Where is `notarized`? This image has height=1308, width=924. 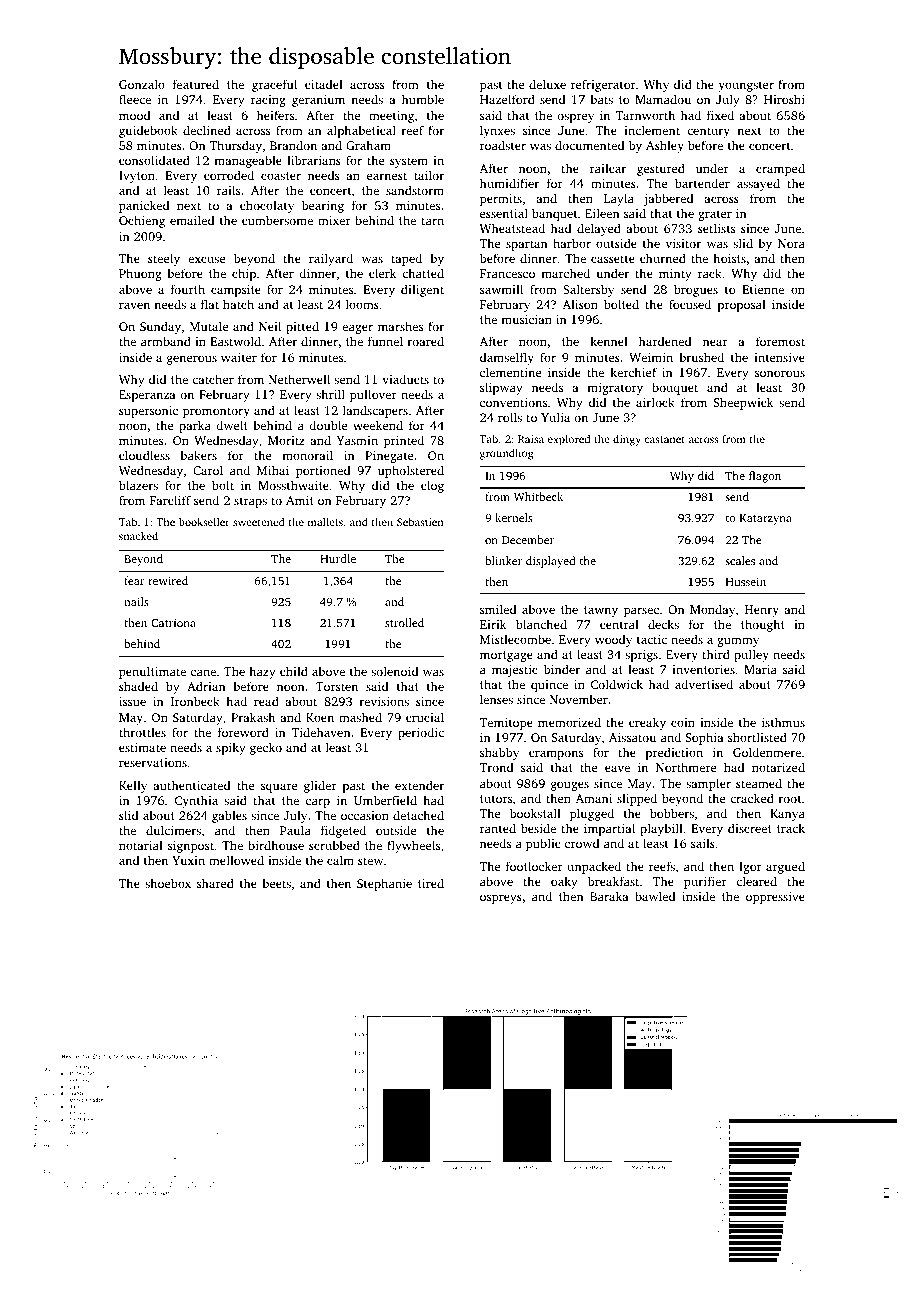 notarized is located at coordinates (778, 767).
